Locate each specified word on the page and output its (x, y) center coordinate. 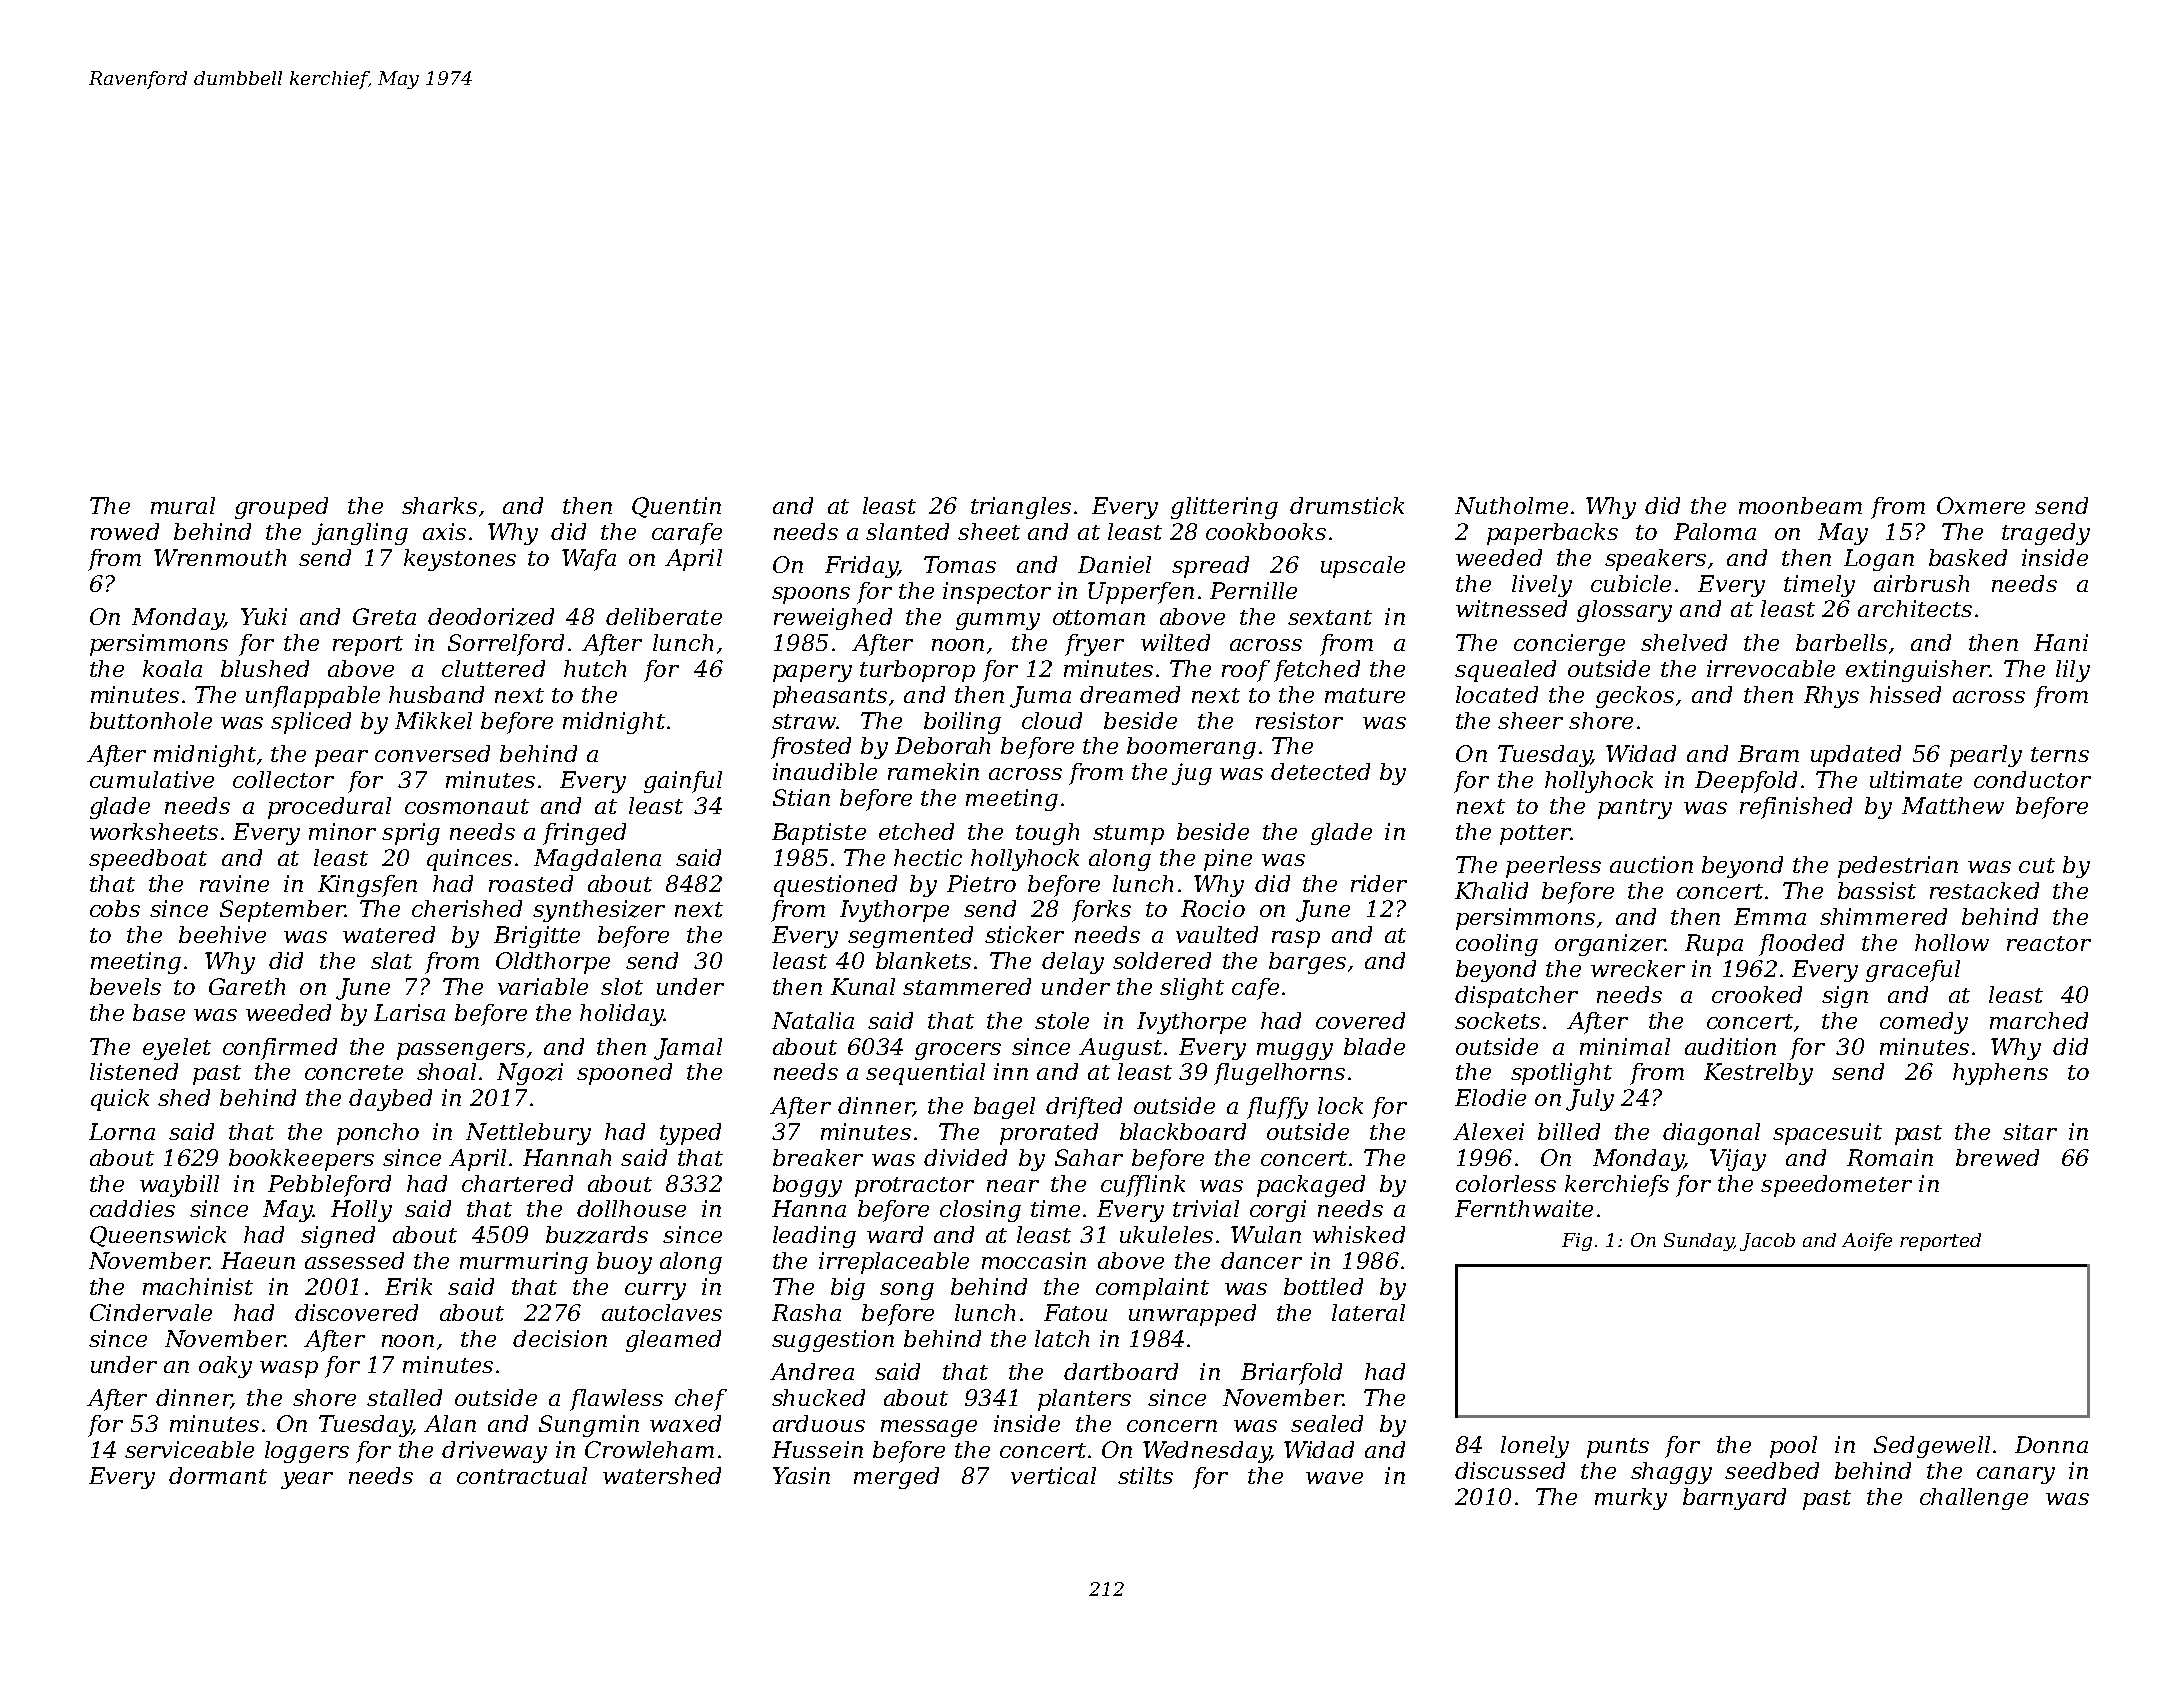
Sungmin (589, 1426)
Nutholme (1511, 505)
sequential (925, 1074)
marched (2039, 1020)
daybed (390, 1100)
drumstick (1347, 505)
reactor (2049, 943)
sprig (411, 834)
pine (1228, 860)
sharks (439, 505)
